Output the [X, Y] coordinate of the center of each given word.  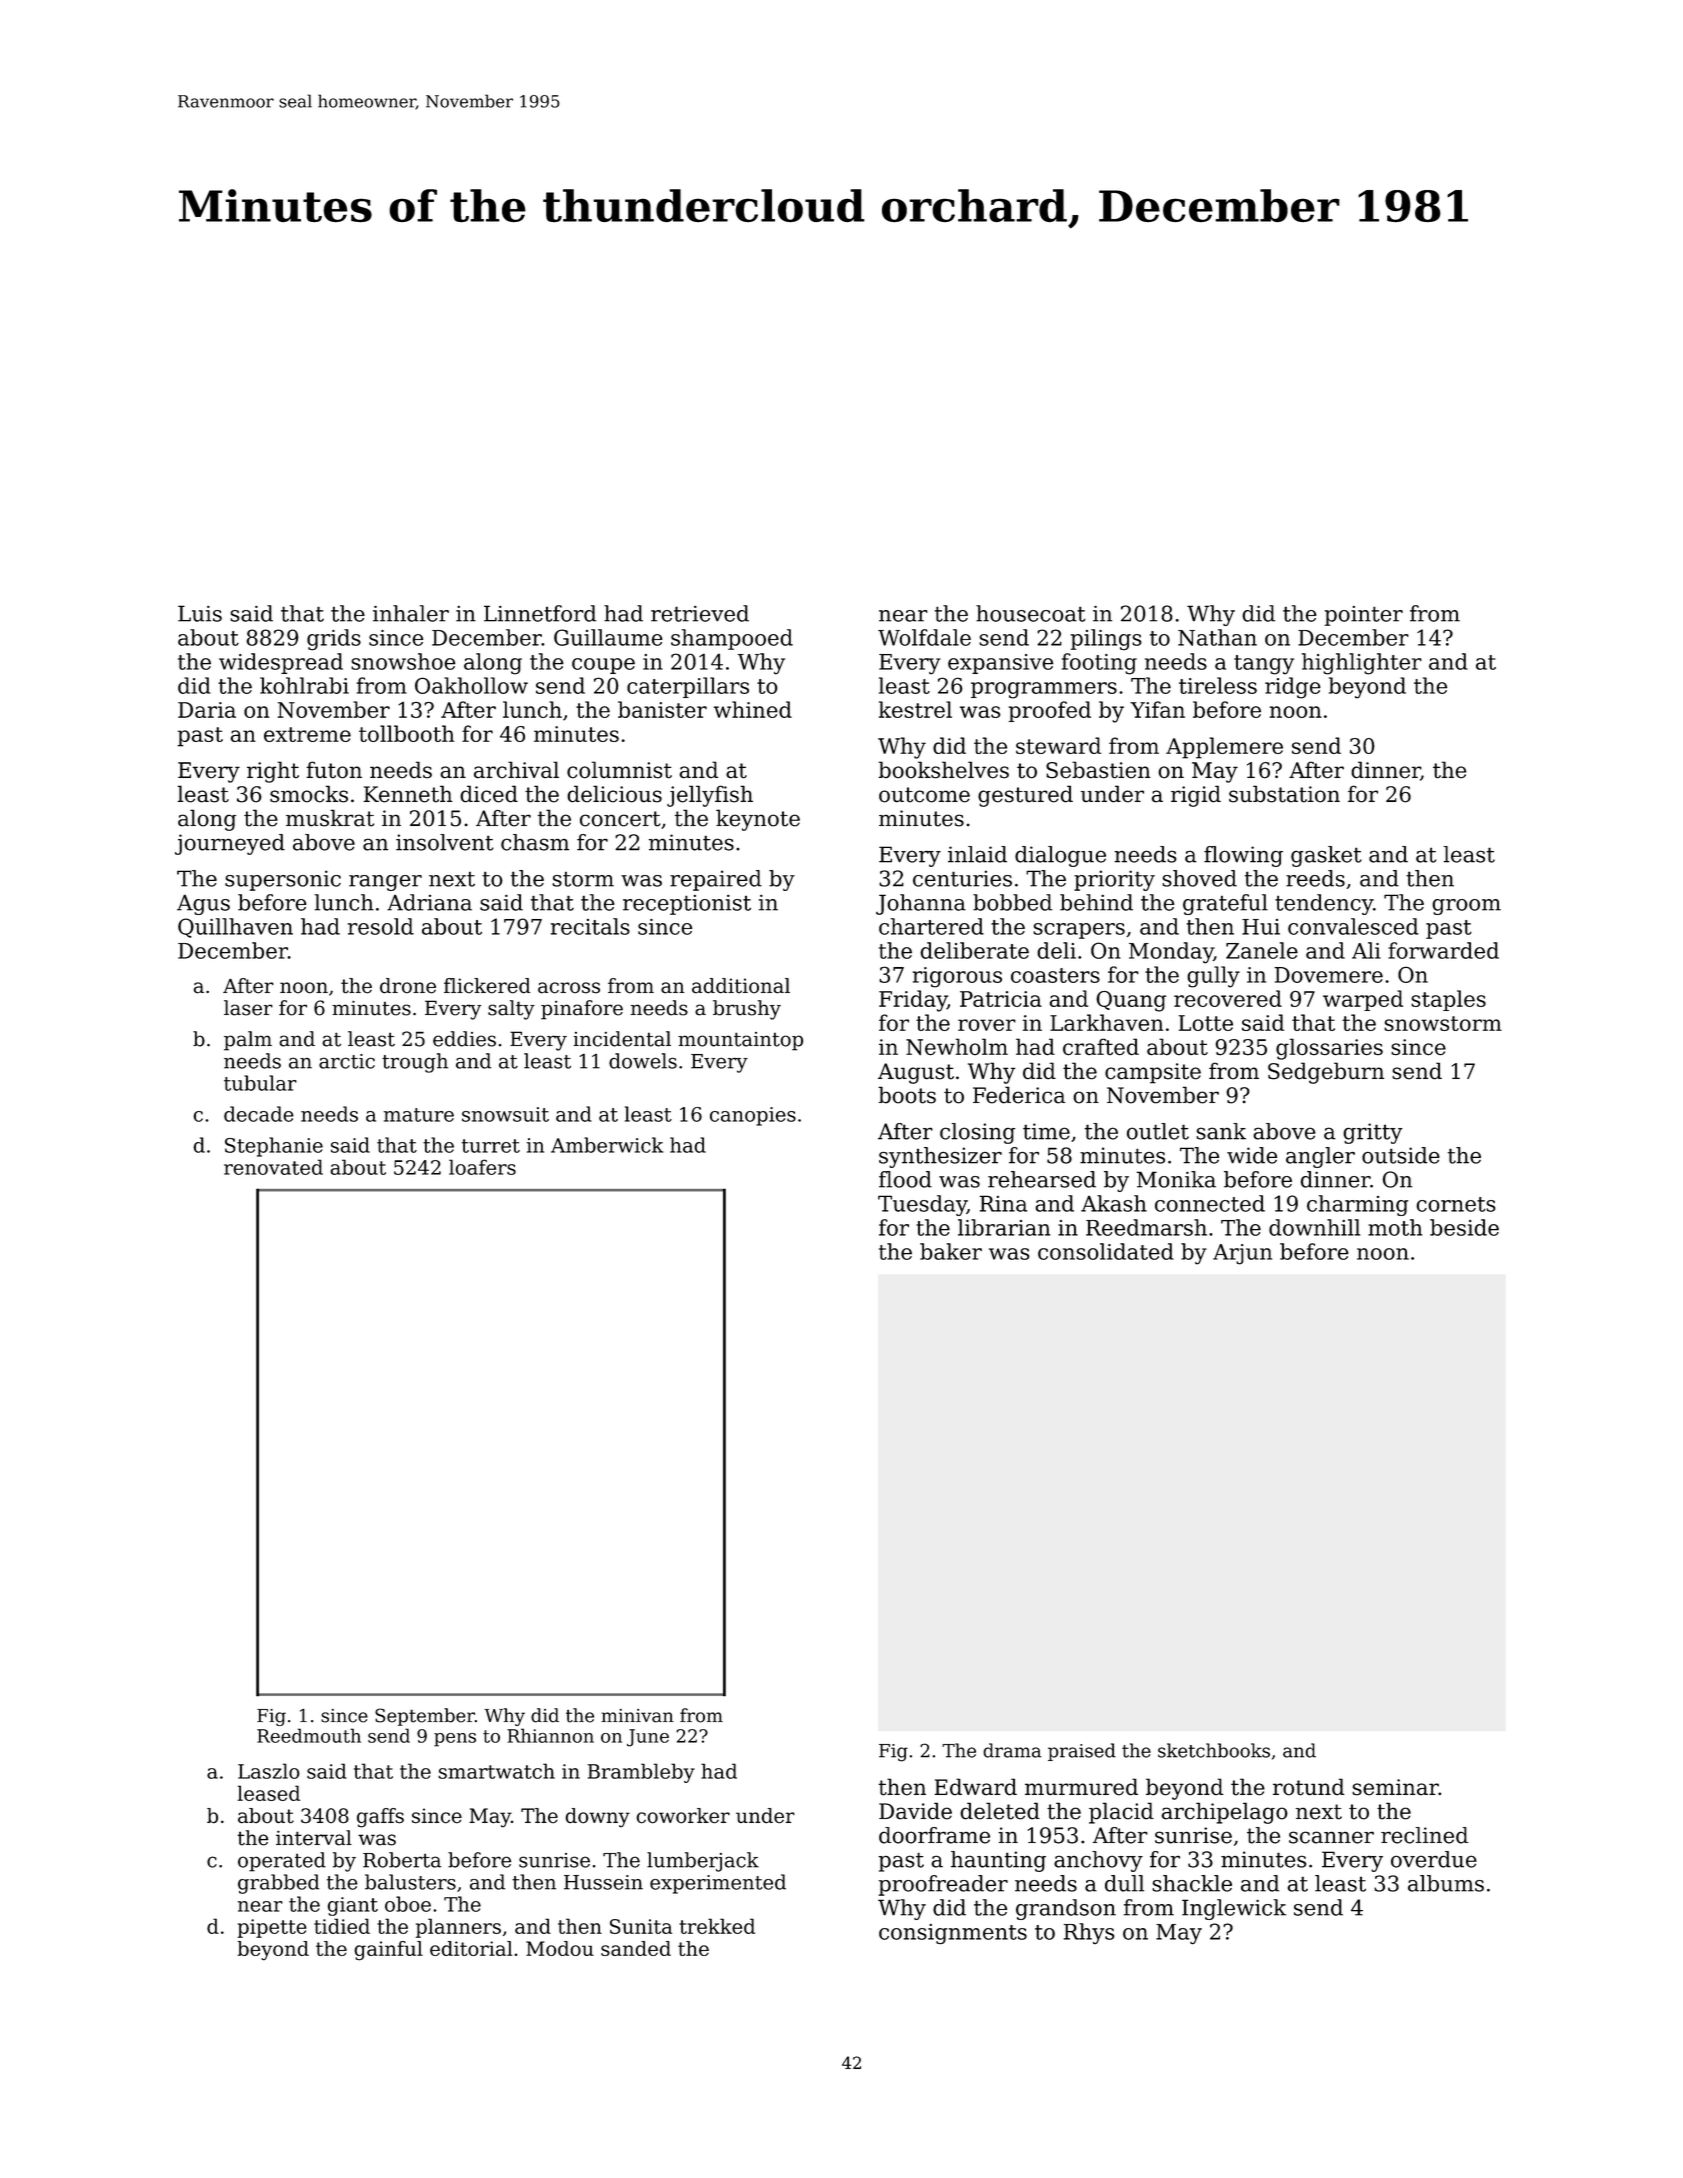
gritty [1373, 1133]
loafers [482, 1167]
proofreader [943, 1885]
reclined [1424, 1835]
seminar [1395, 1787]
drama [1012, 1750]
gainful [388, 1951]
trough [415, 1063]
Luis [200, 613]
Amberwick [607, 1145]
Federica [1019, 1095]
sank [1221, 1131]
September [425, 1717]
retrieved [700, 613]
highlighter [1362, 664]
